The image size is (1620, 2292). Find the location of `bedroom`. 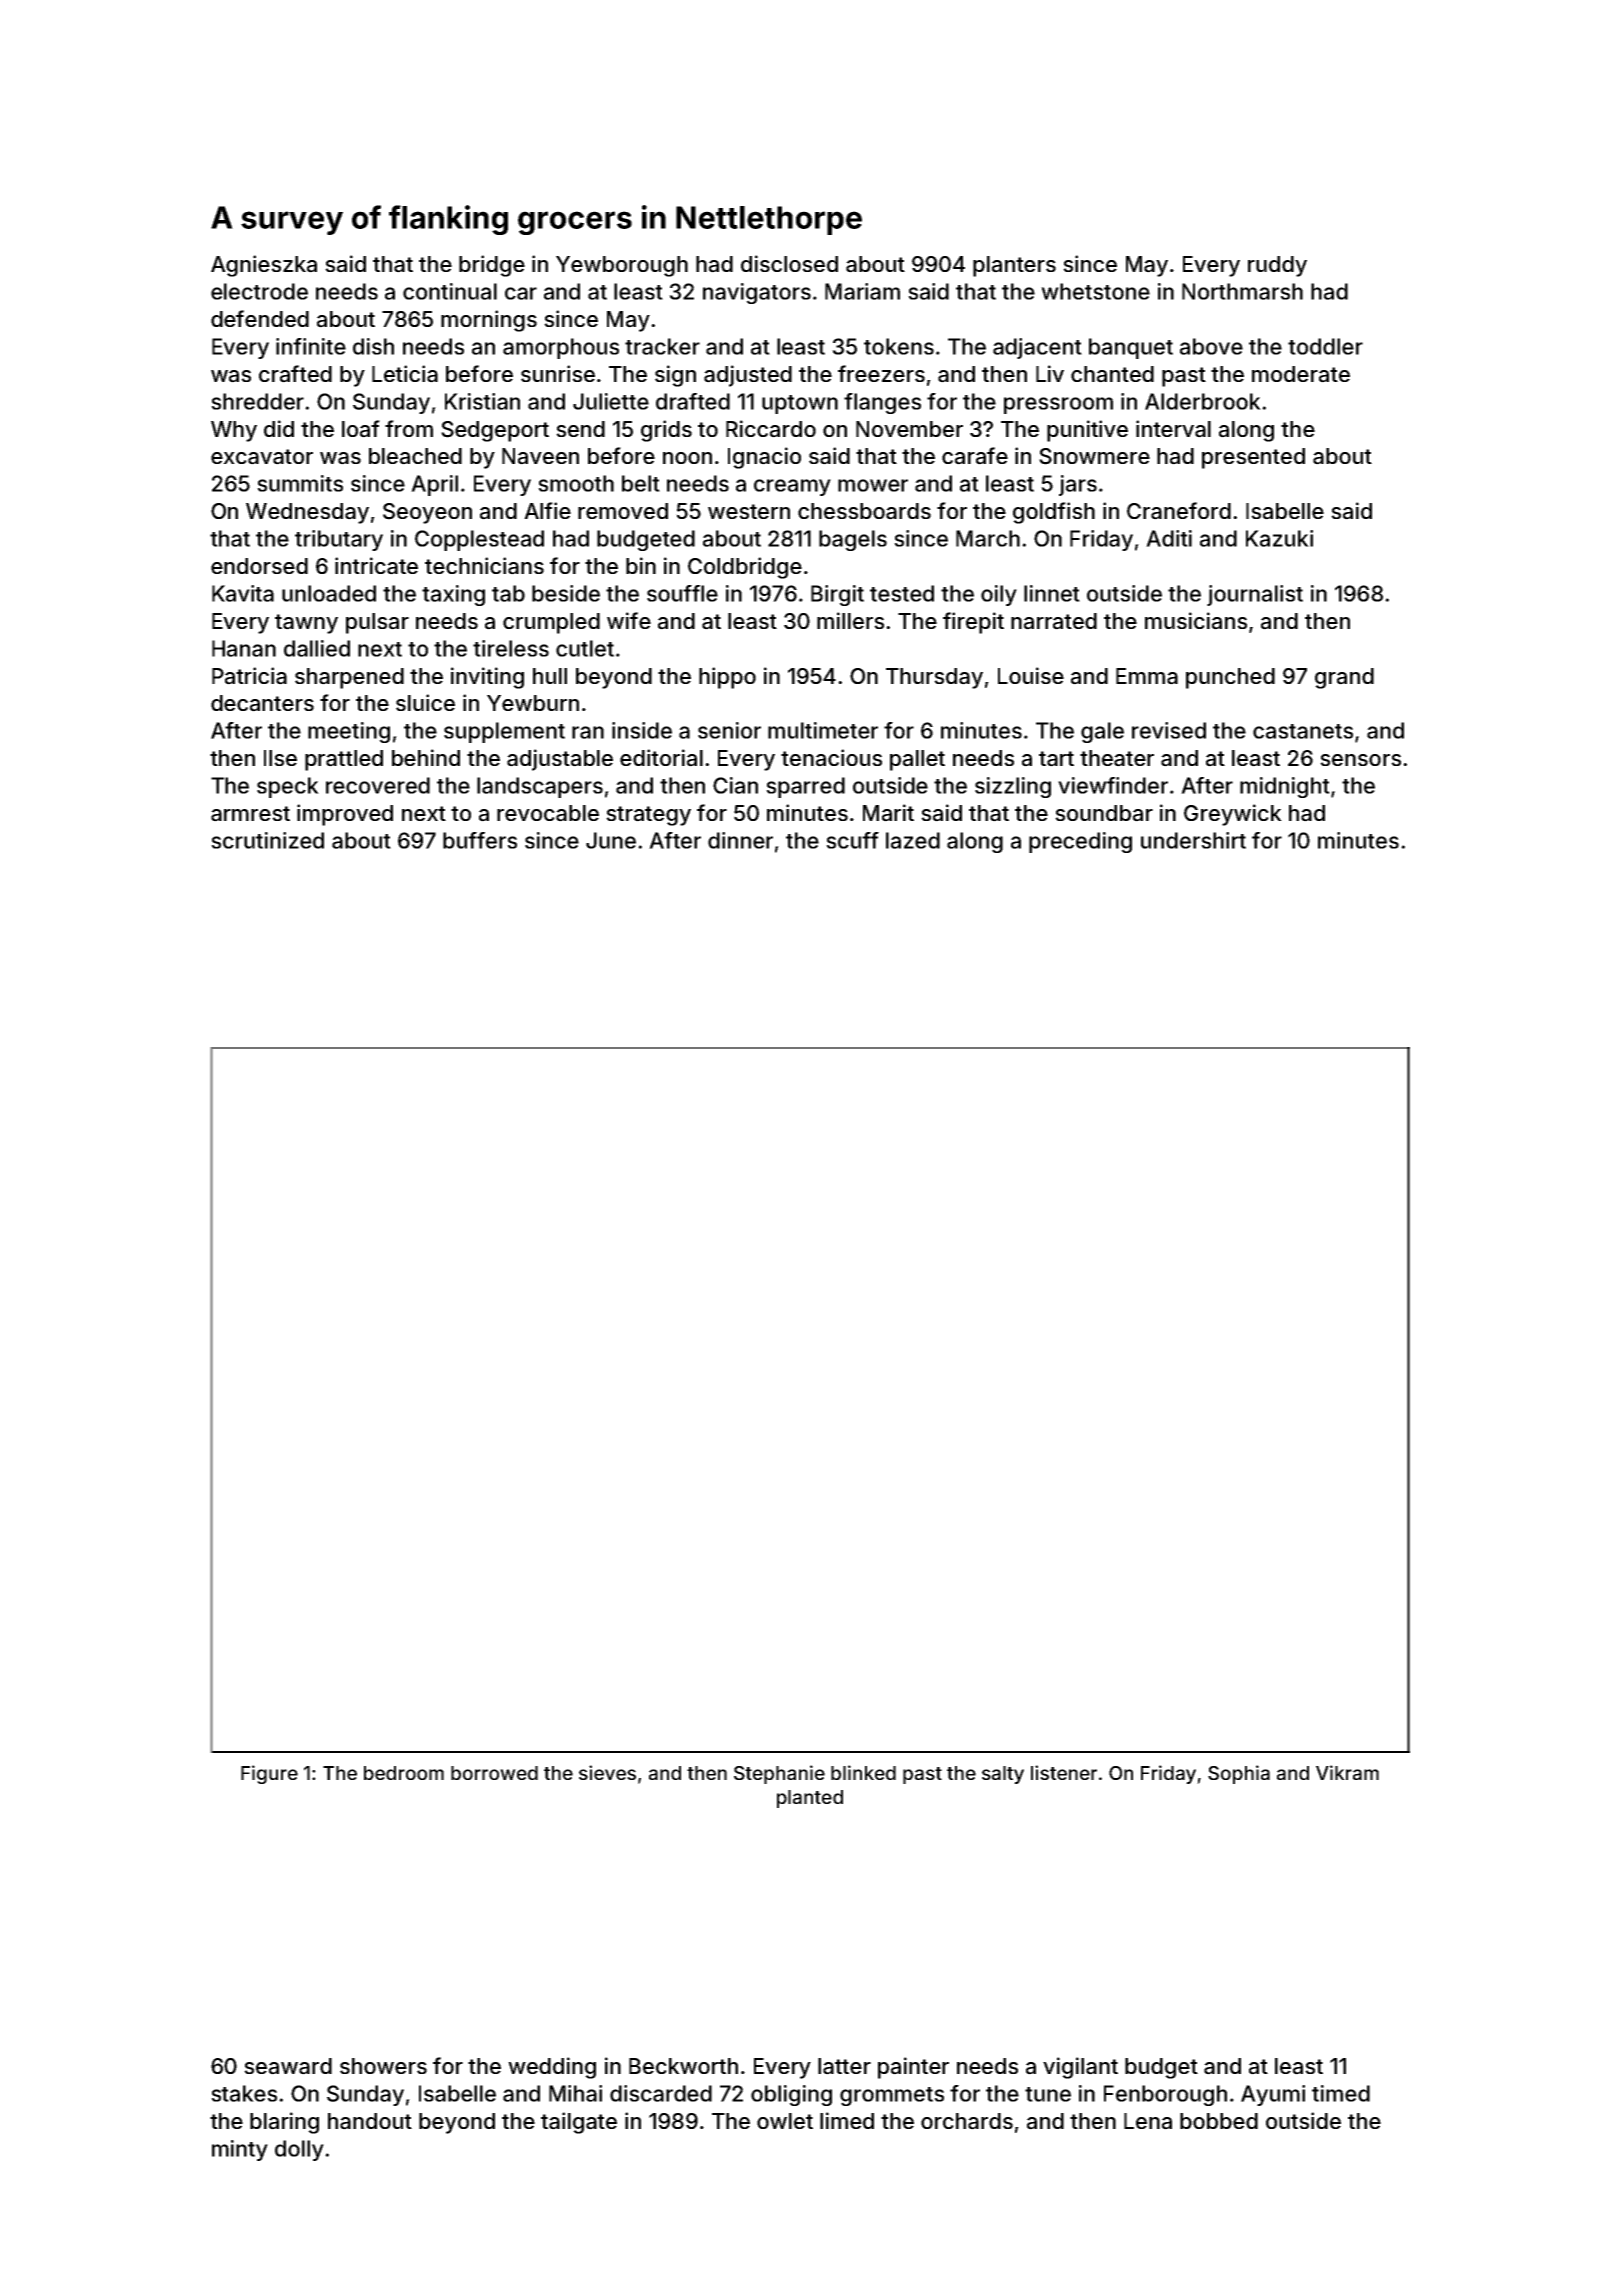

bedroom is located at coordinates (404, 1773).
